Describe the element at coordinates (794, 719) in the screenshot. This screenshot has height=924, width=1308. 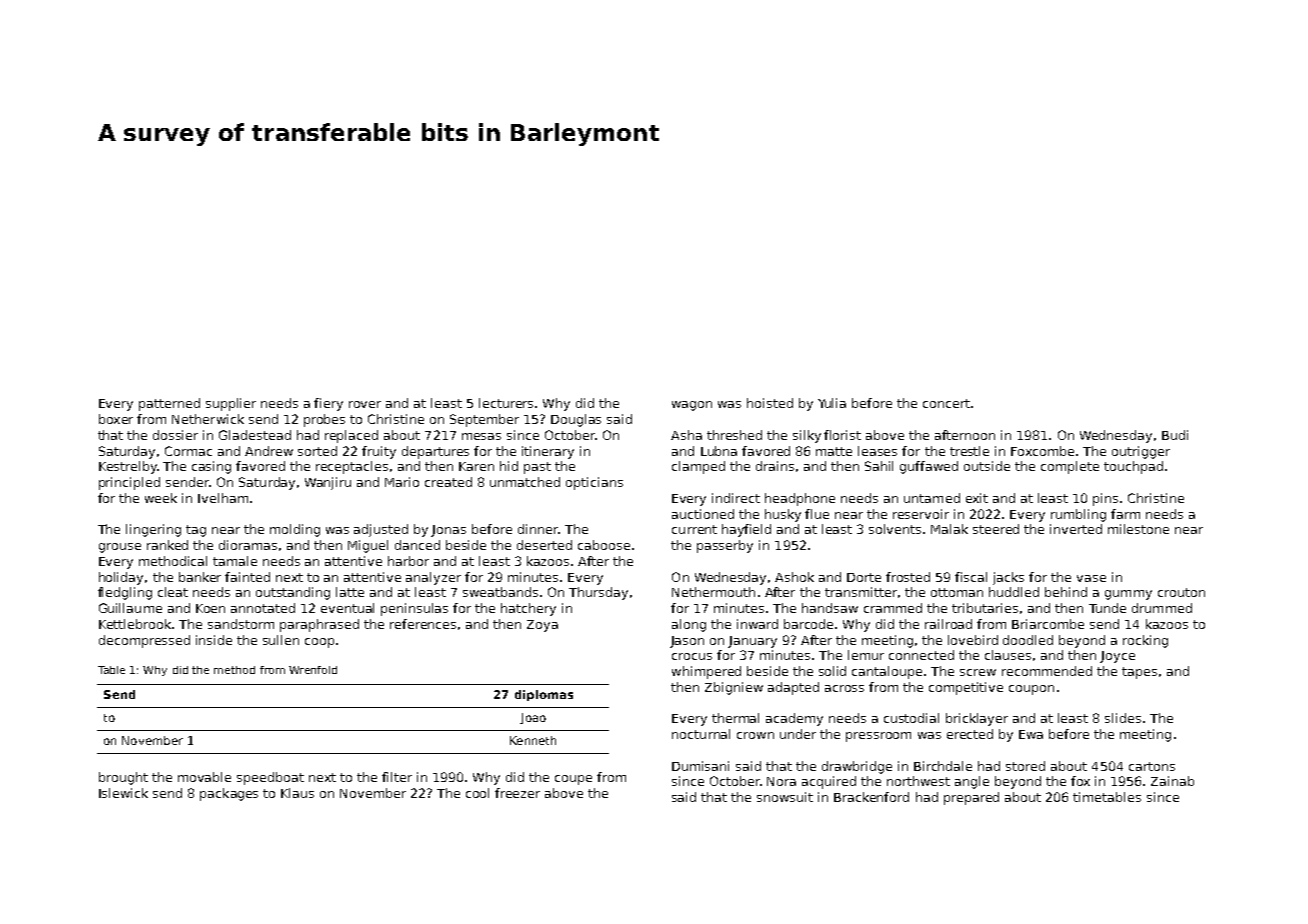
I see `academy` at that location.
